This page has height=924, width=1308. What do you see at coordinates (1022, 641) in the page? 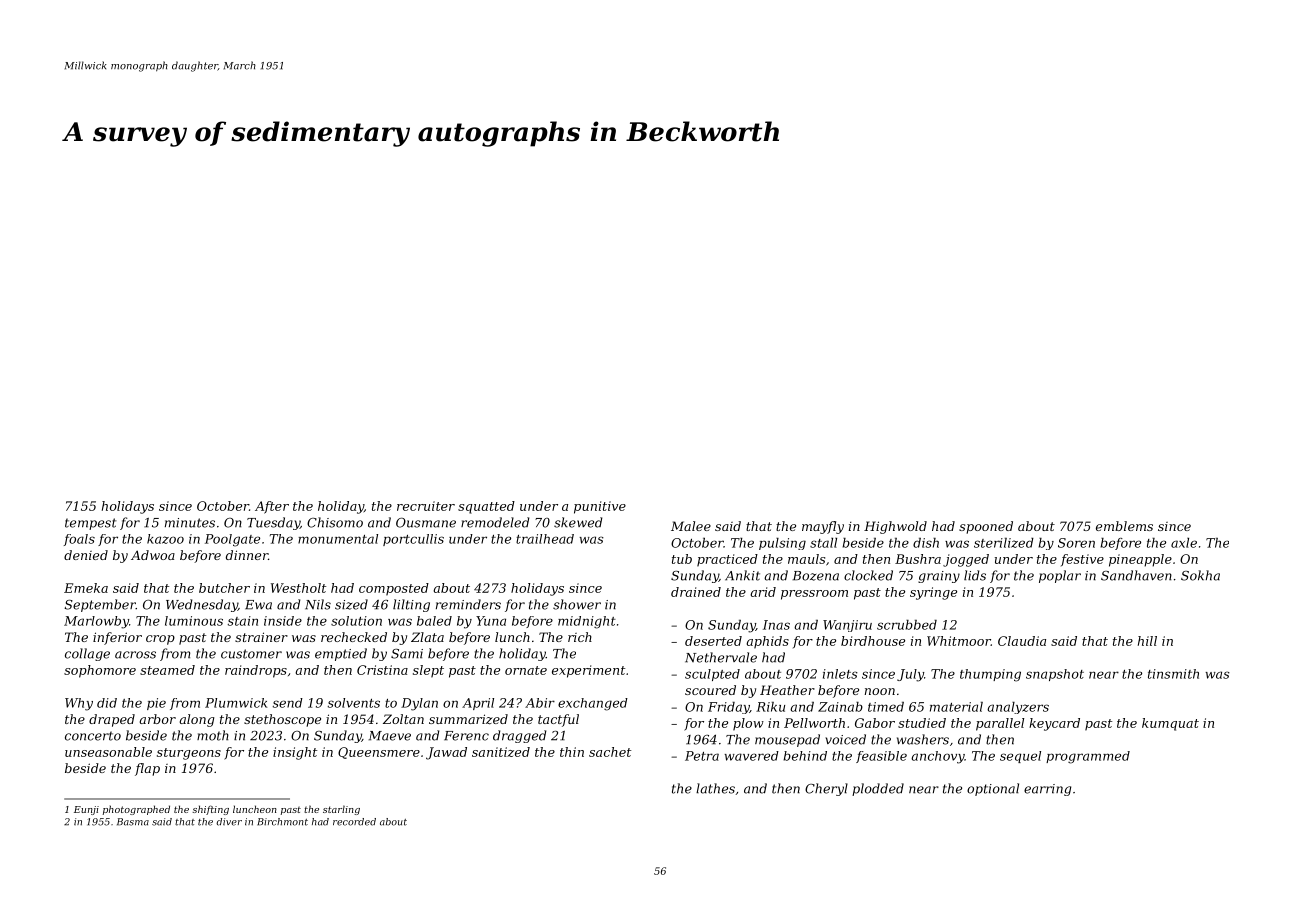
I see `Claudia` at bounding box center [1022, 641].
